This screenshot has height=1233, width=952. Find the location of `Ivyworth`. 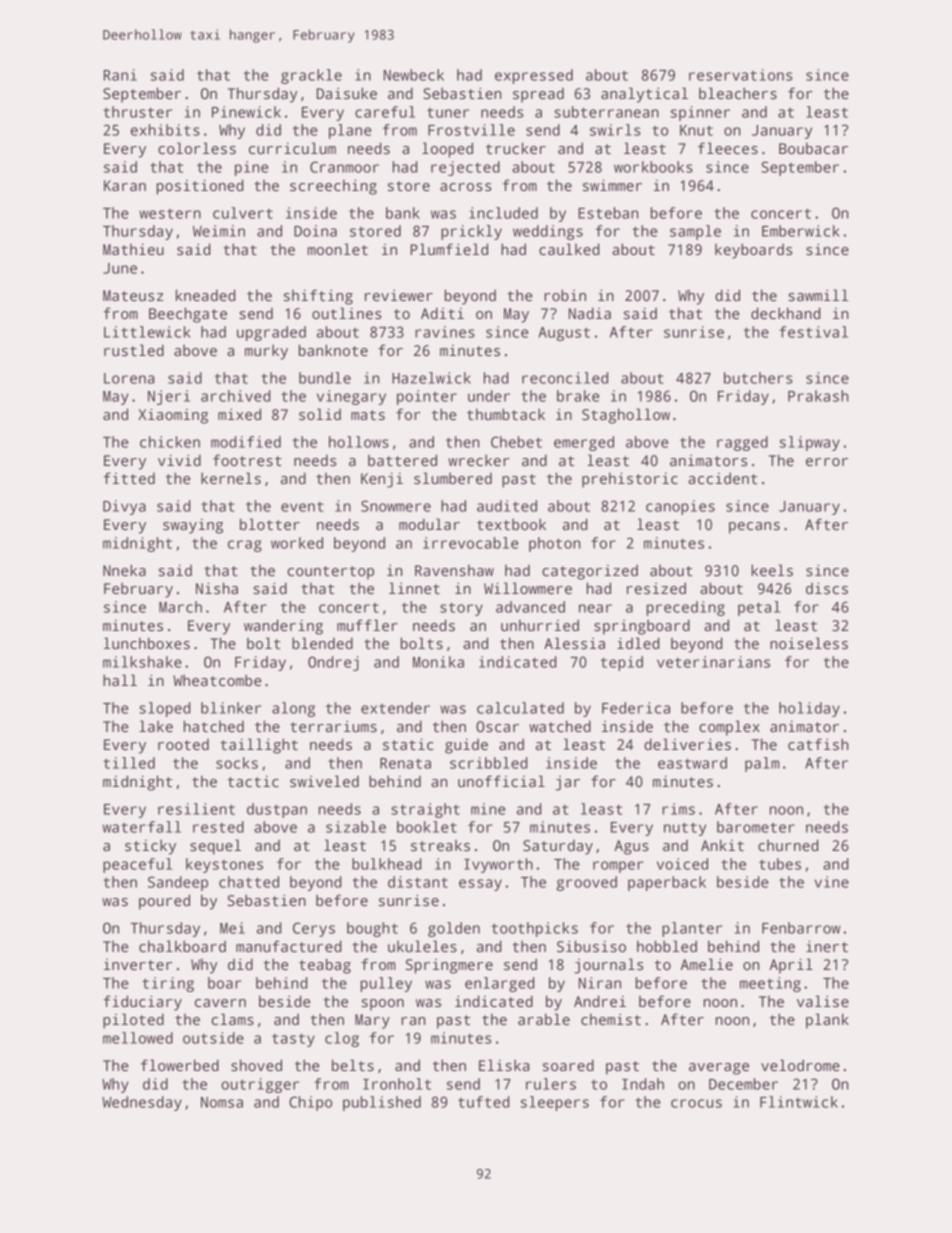

Ivyworth is located at coordinates (498, 865).
